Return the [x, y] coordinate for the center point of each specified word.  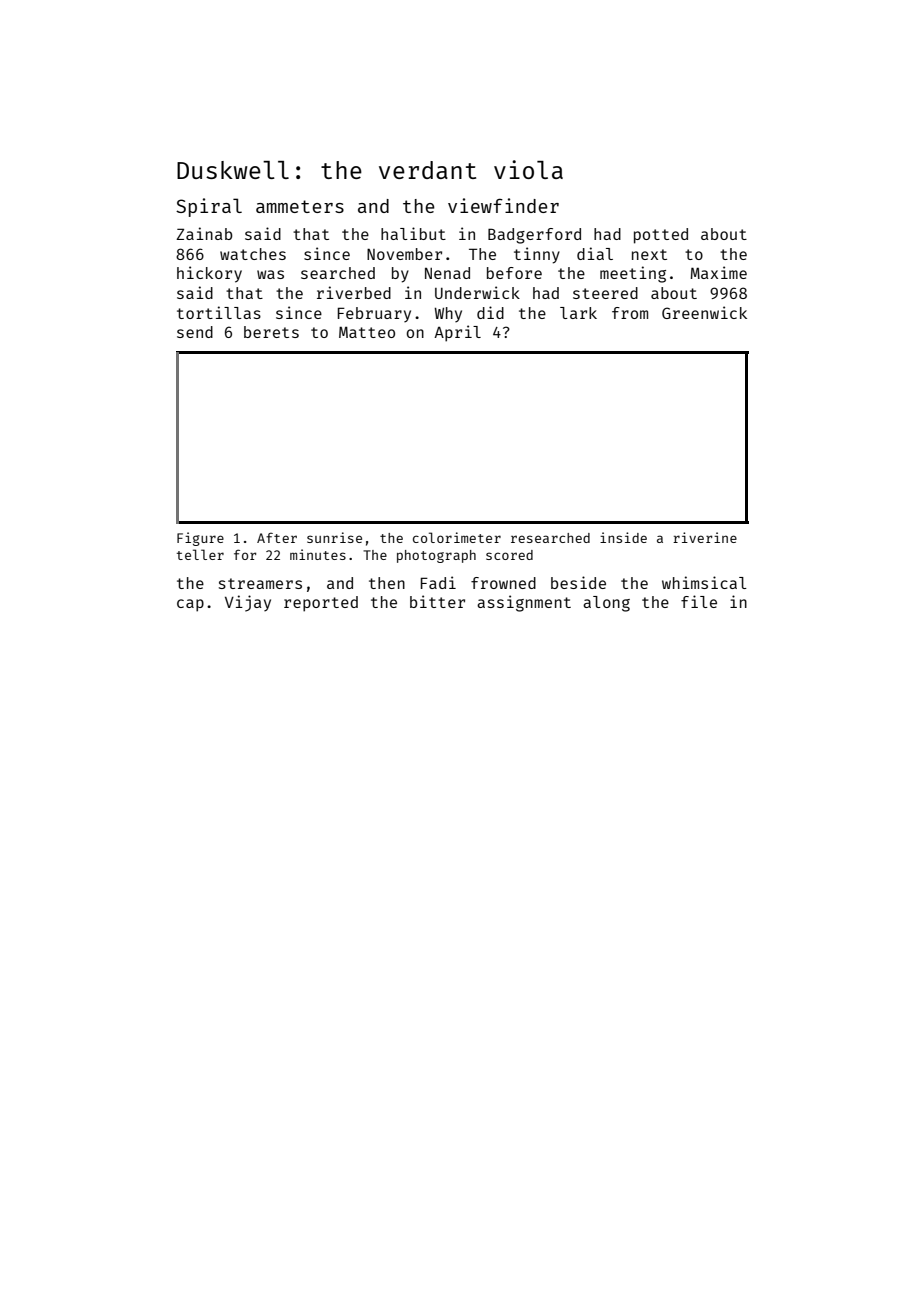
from [630, 313]
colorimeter [457, 537]
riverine [705, 537]
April [457, 333]
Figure [200, 539]
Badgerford [534, 236]
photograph [436, 556]
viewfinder [503, 205]
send [195, 332]
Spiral [209, 207]
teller [200, 554]
